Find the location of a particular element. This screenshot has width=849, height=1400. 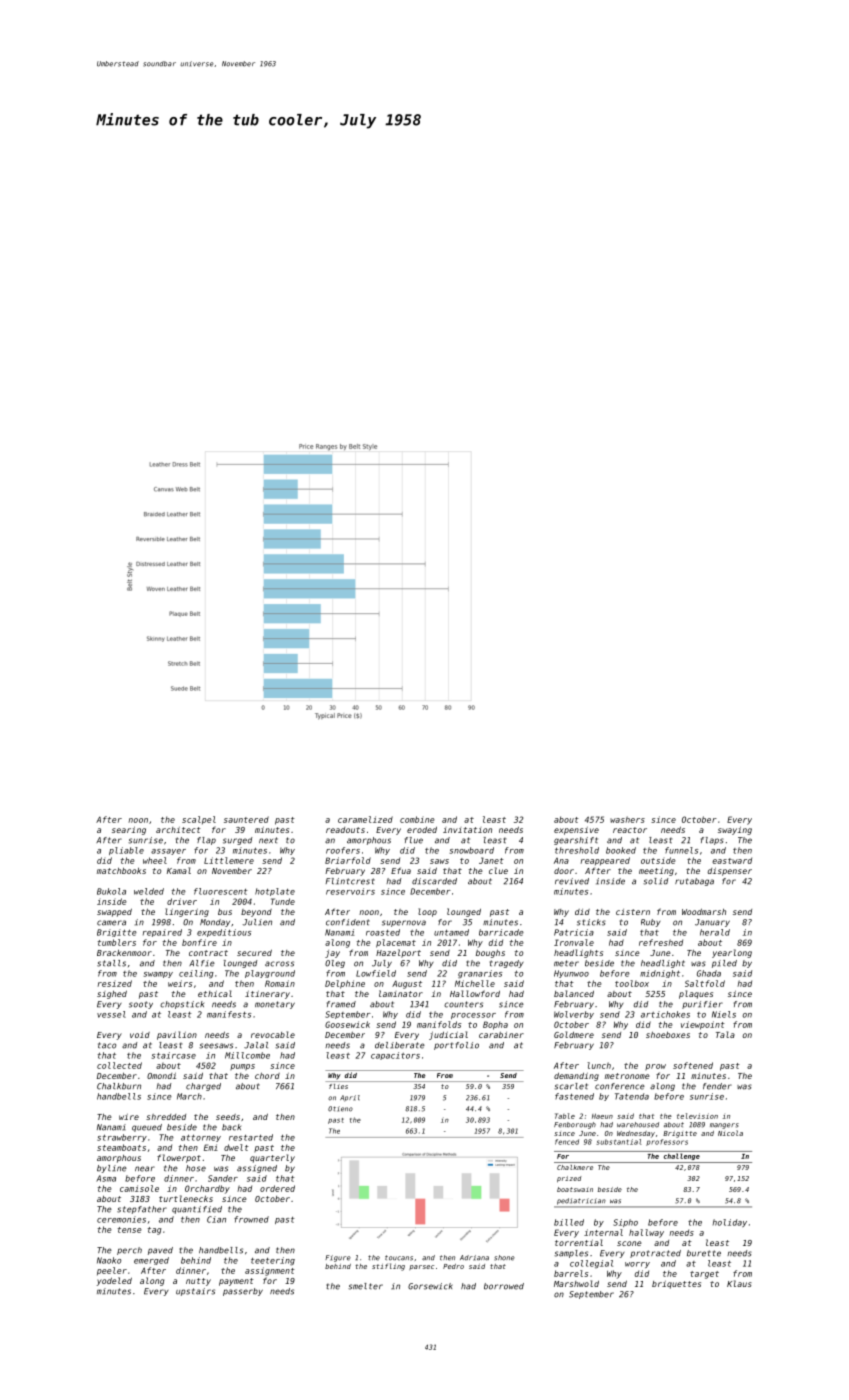

reservoirs is located at coordinates (350, 891).
